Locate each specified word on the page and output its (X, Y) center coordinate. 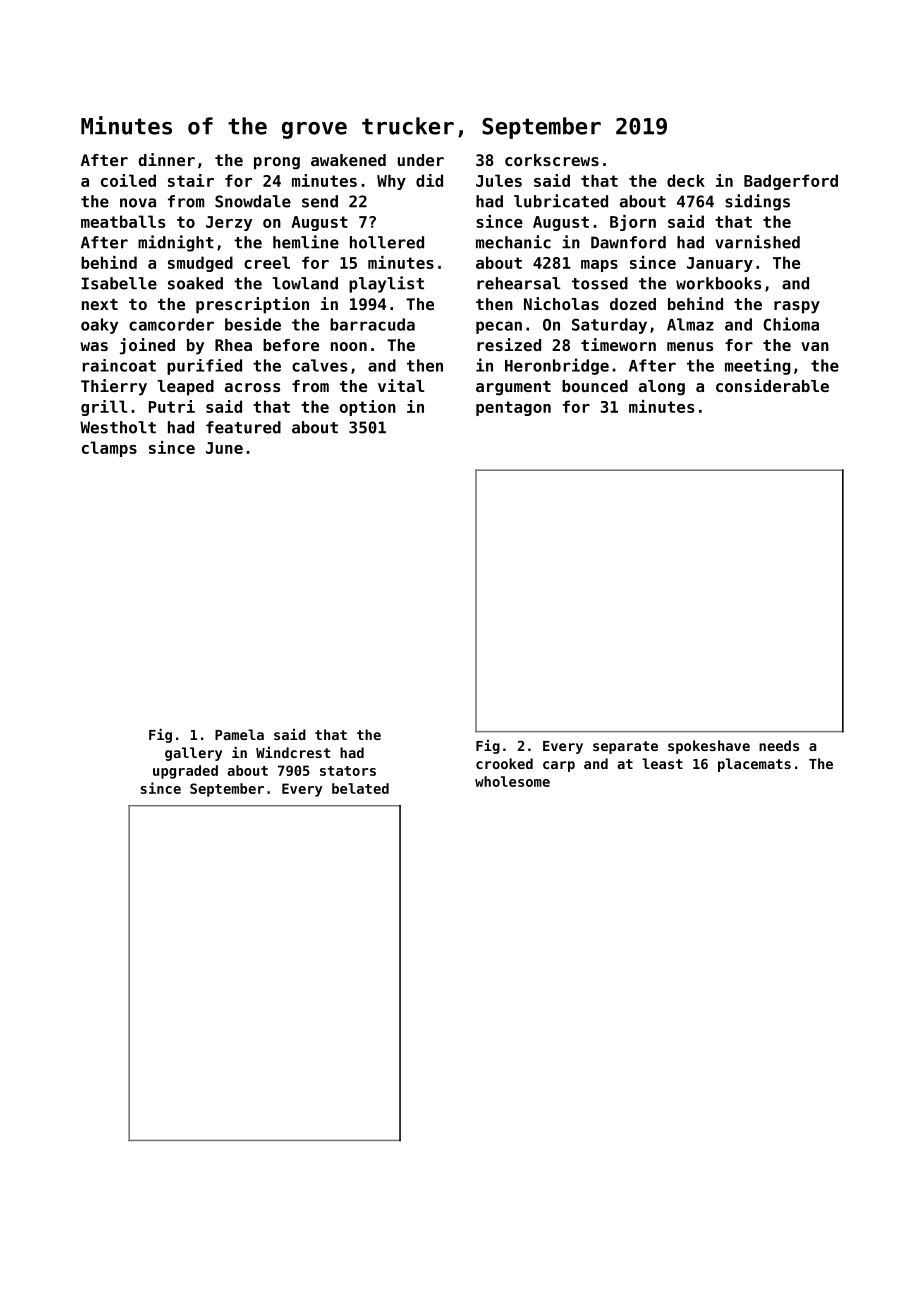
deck (686, 180)
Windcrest (293, 752)
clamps (109, 449)
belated (360, 788)
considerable (772, 385)
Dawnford (628, 242)
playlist (386, 284)
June (224, 448)
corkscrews (552, 160)
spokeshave (709, 747)
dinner (166, 159)
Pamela (239, 734)
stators (348, 771)
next (100, 304)
